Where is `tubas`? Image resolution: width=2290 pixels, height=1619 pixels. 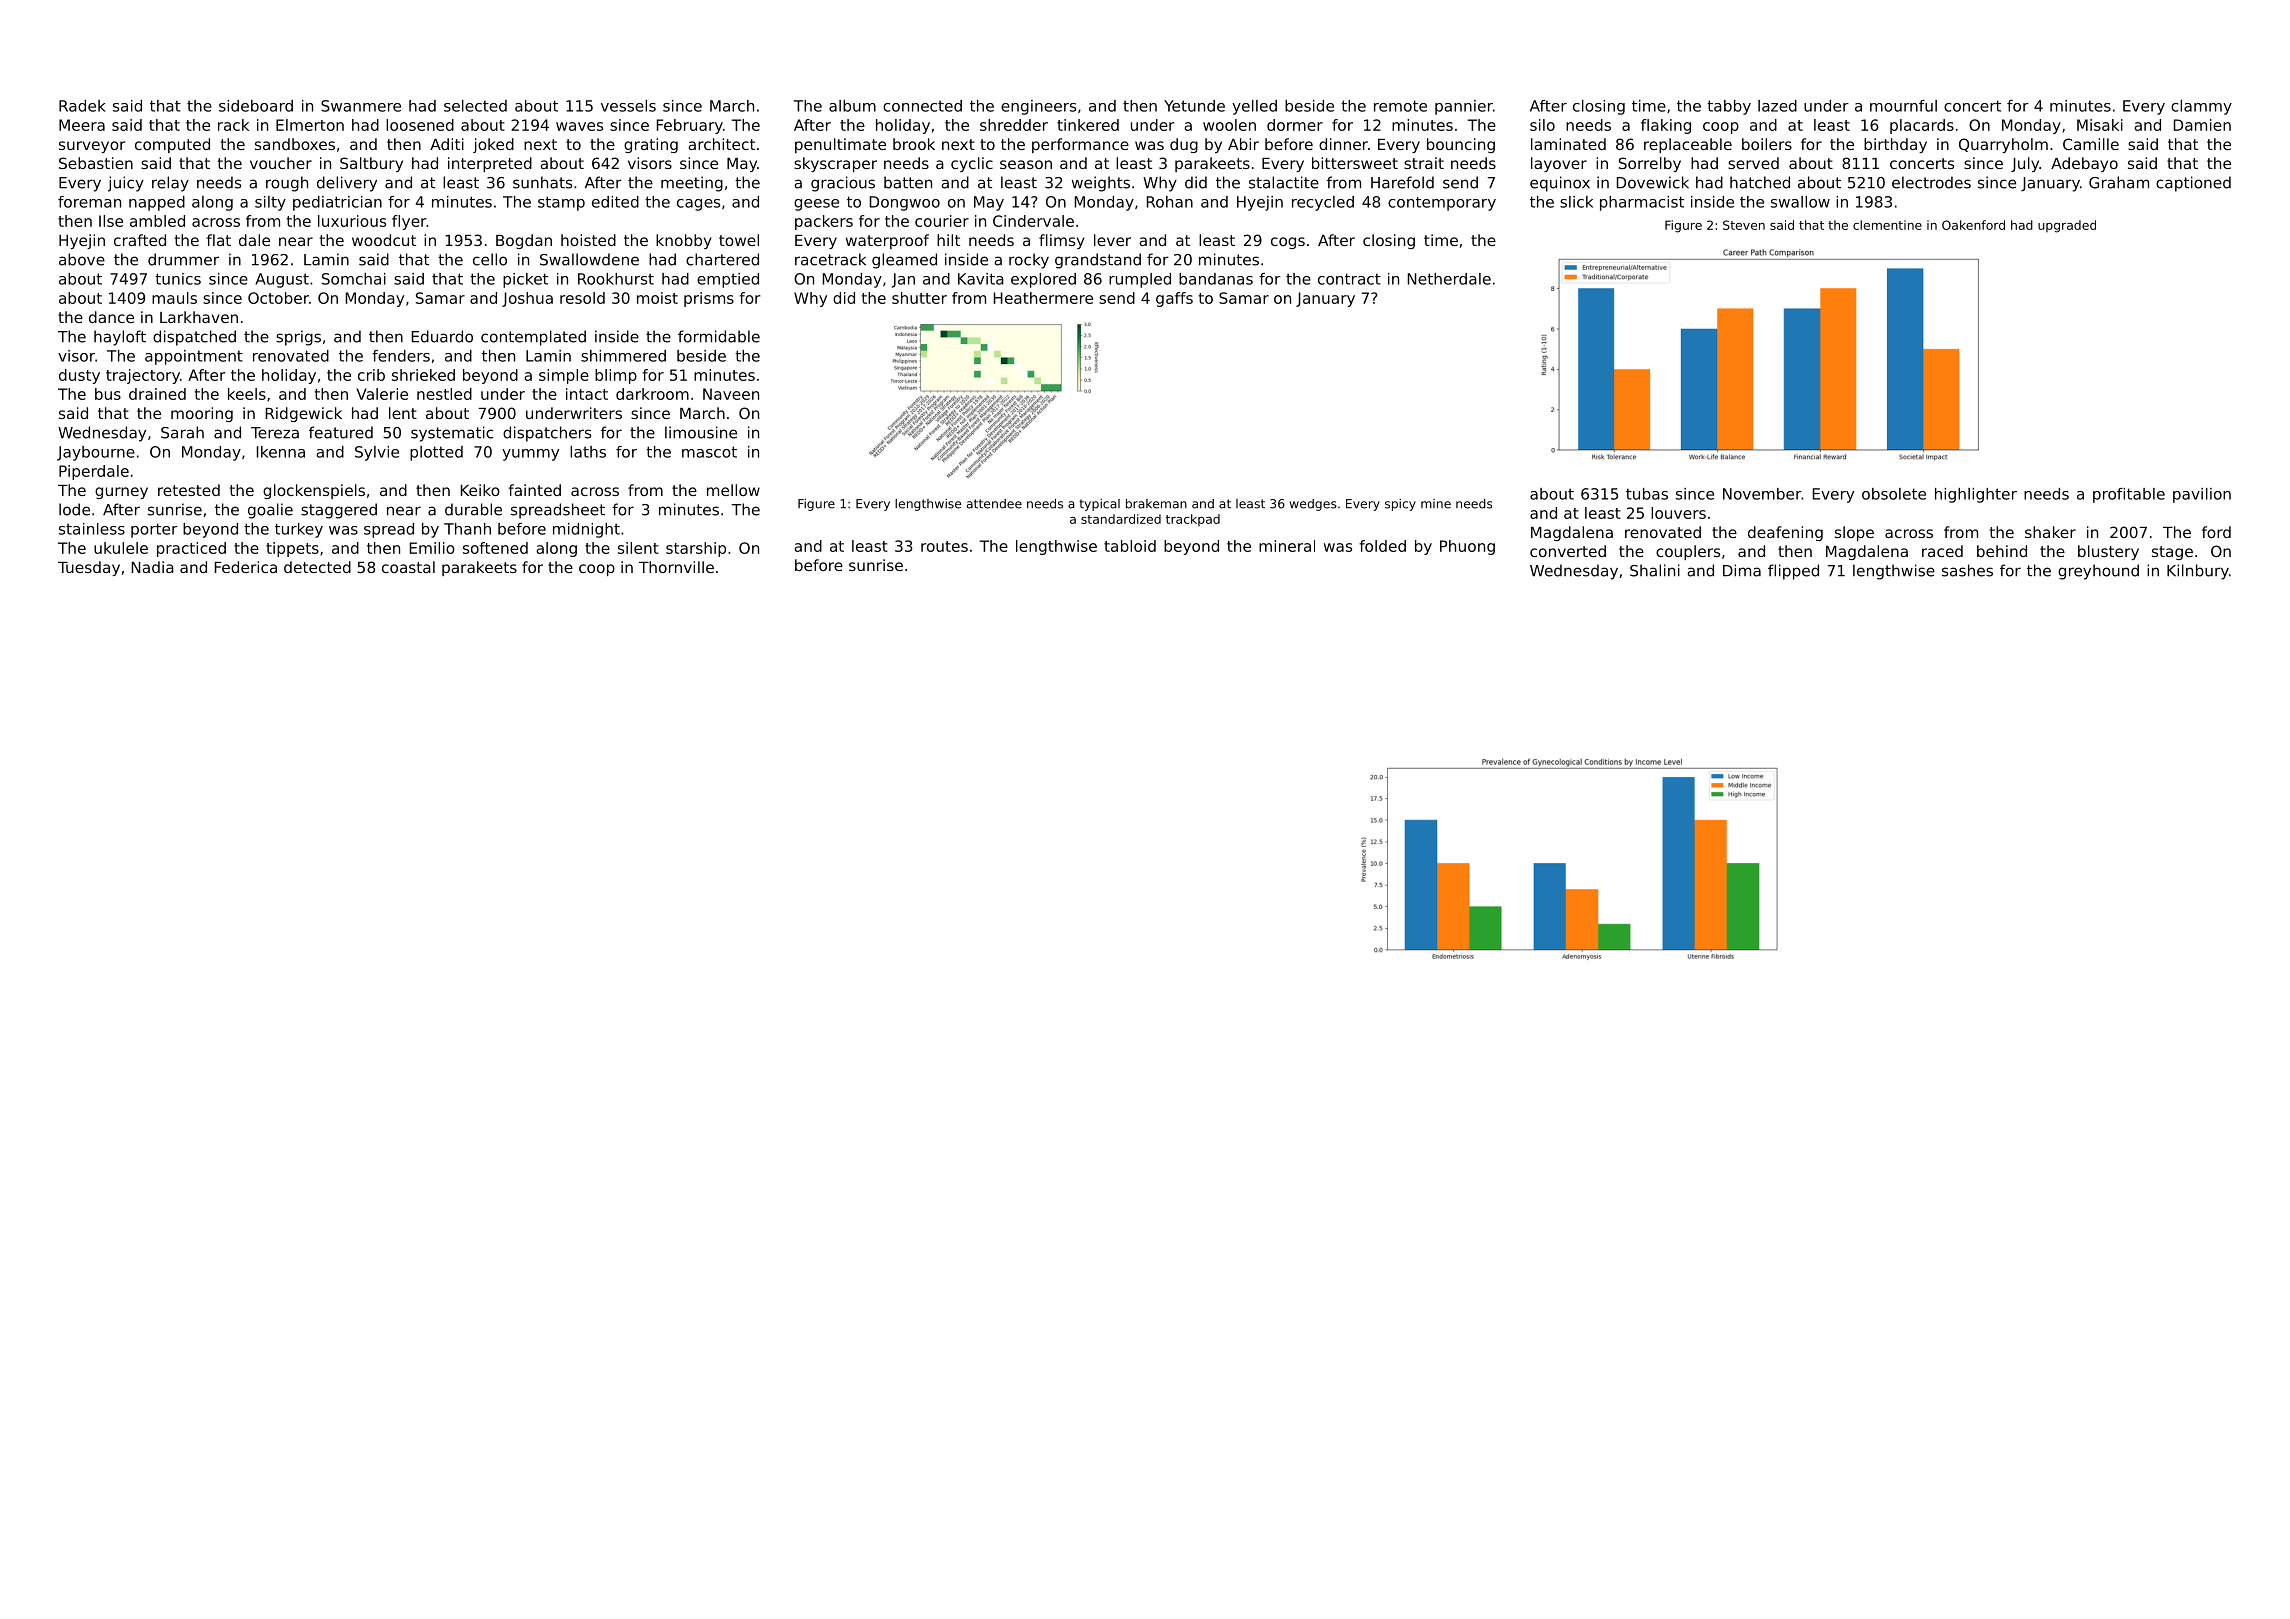
tubas is located at coordinates (1647, 494).
